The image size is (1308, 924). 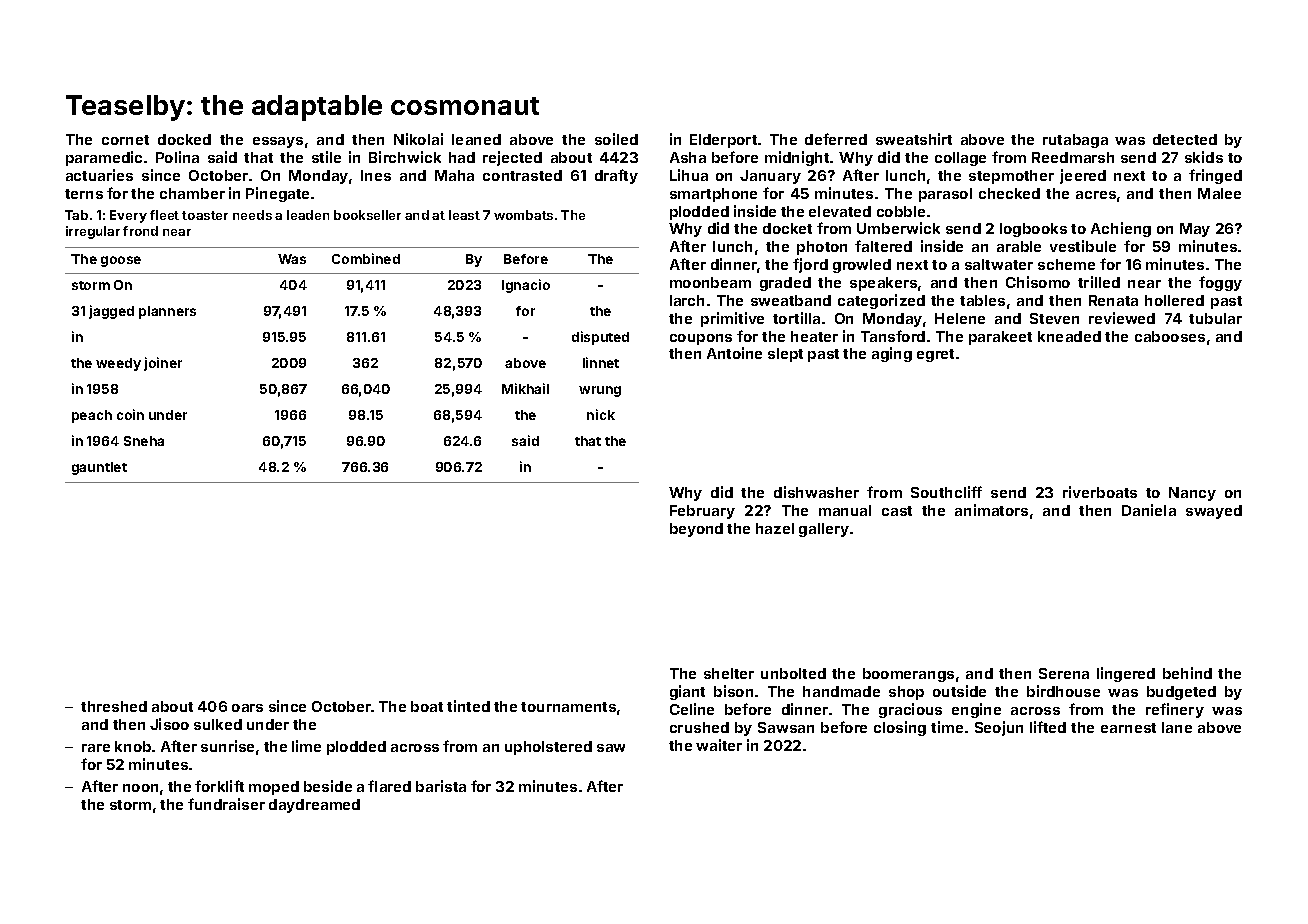 What do you see at coordinates (836, 139) in the document?
I see `deferred` at bounding box center [836, 139].
